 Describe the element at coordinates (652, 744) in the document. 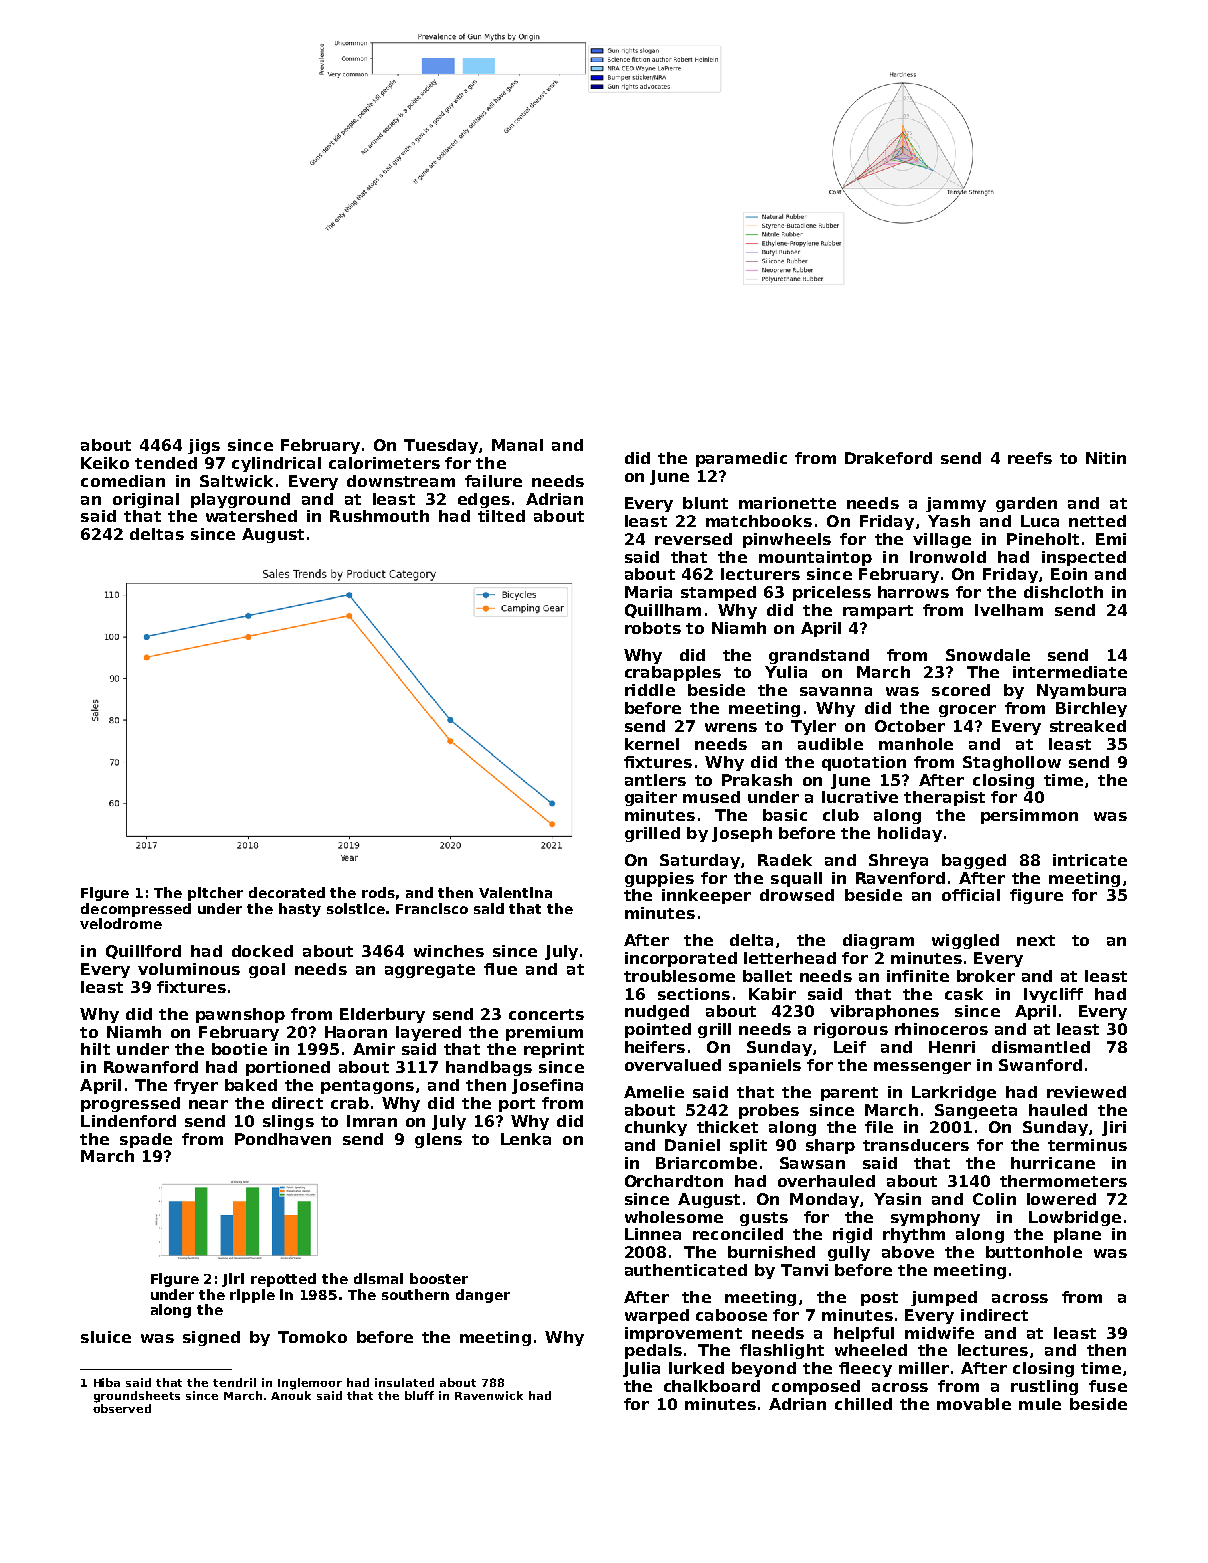

I see `kernel` at that location.
